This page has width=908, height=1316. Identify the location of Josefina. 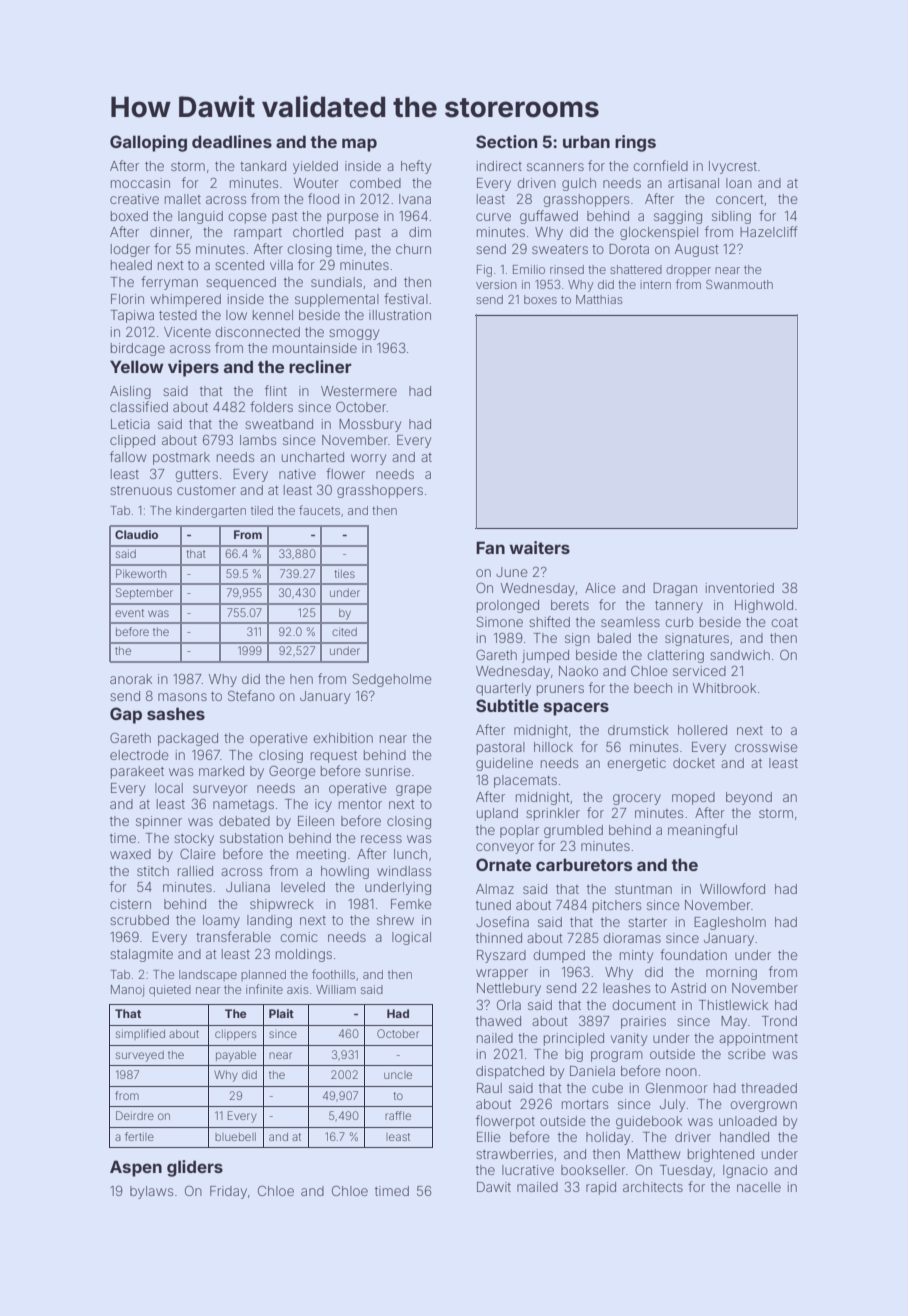
(502, 921).
